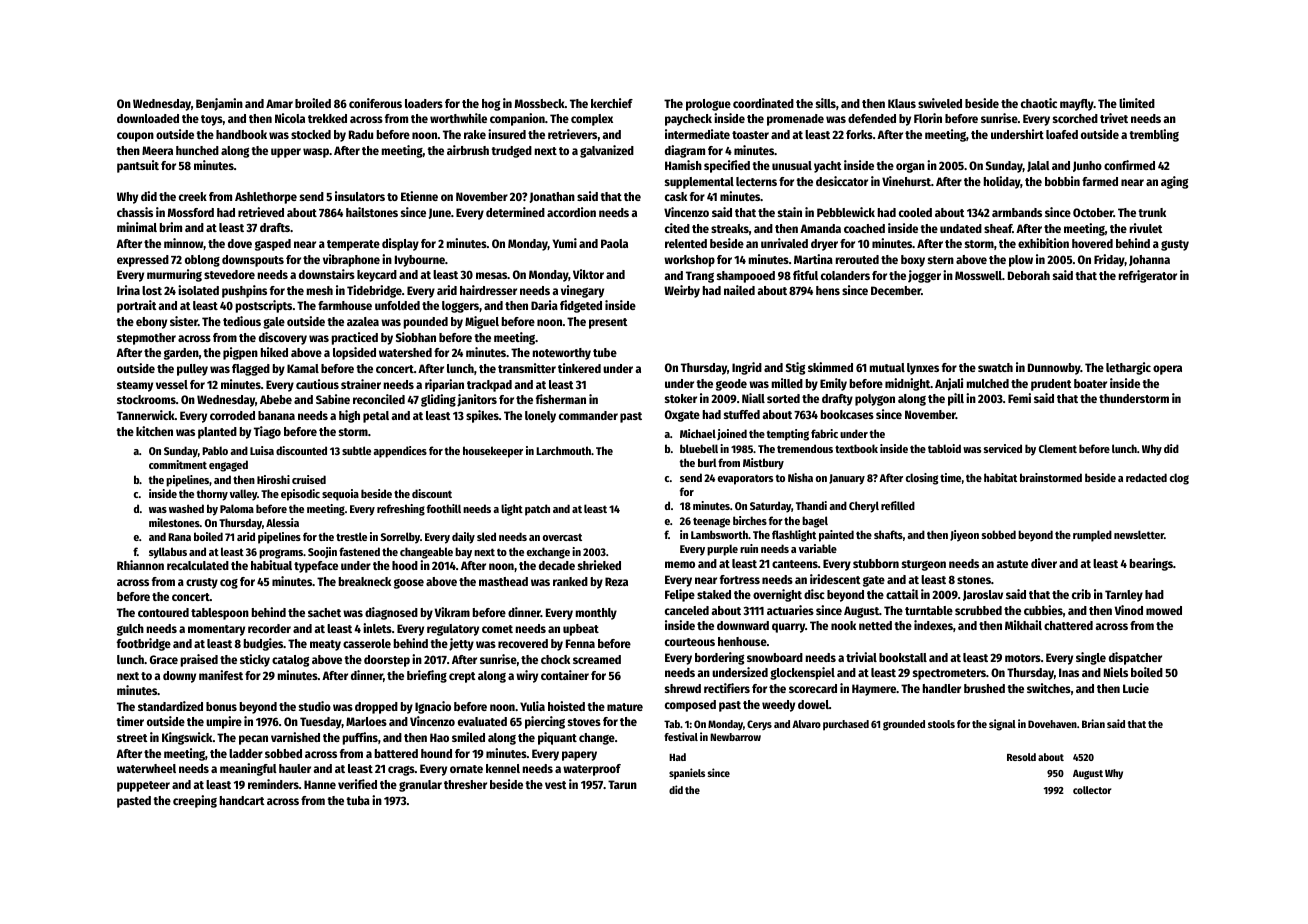  Describe the element at coordinates (374, 291) in the screenshot. I see `Tidebridge` at that location.
